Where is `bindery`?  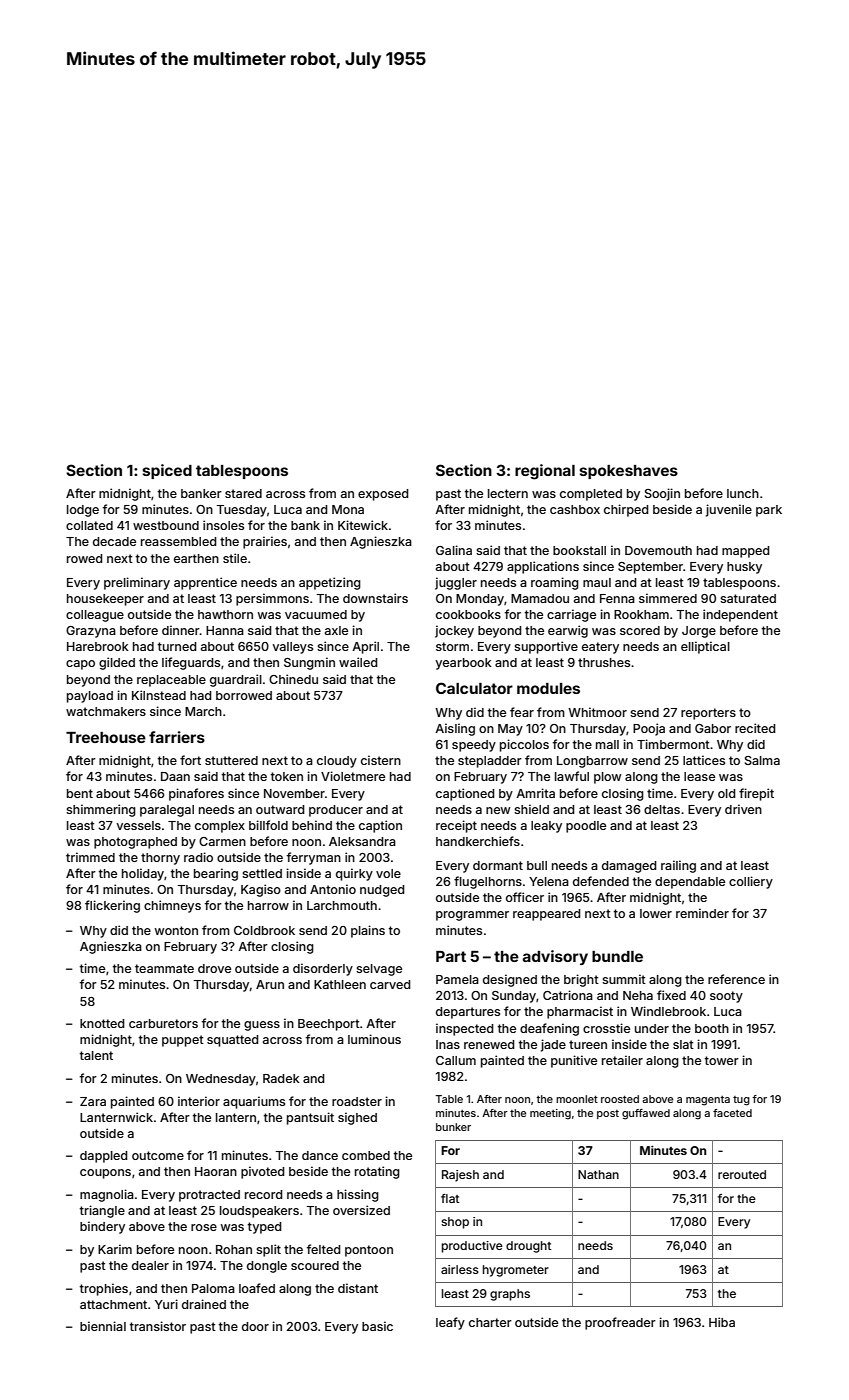
bindery is located at coordinates (102, 1227).
